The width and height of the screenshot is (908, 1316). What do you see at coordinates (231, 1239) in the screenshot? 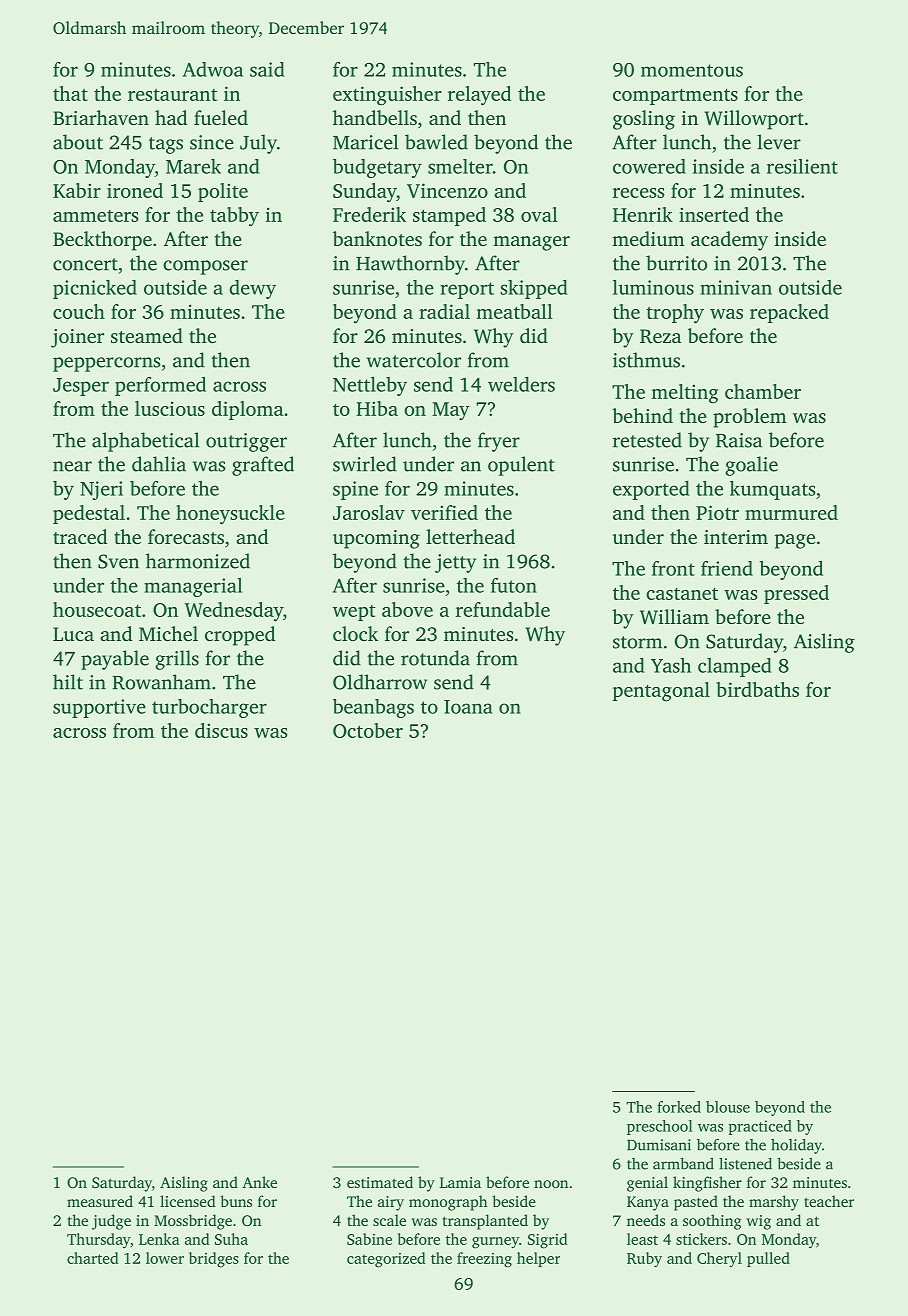
I see `Suha` at bounding box center [231, 1239].
